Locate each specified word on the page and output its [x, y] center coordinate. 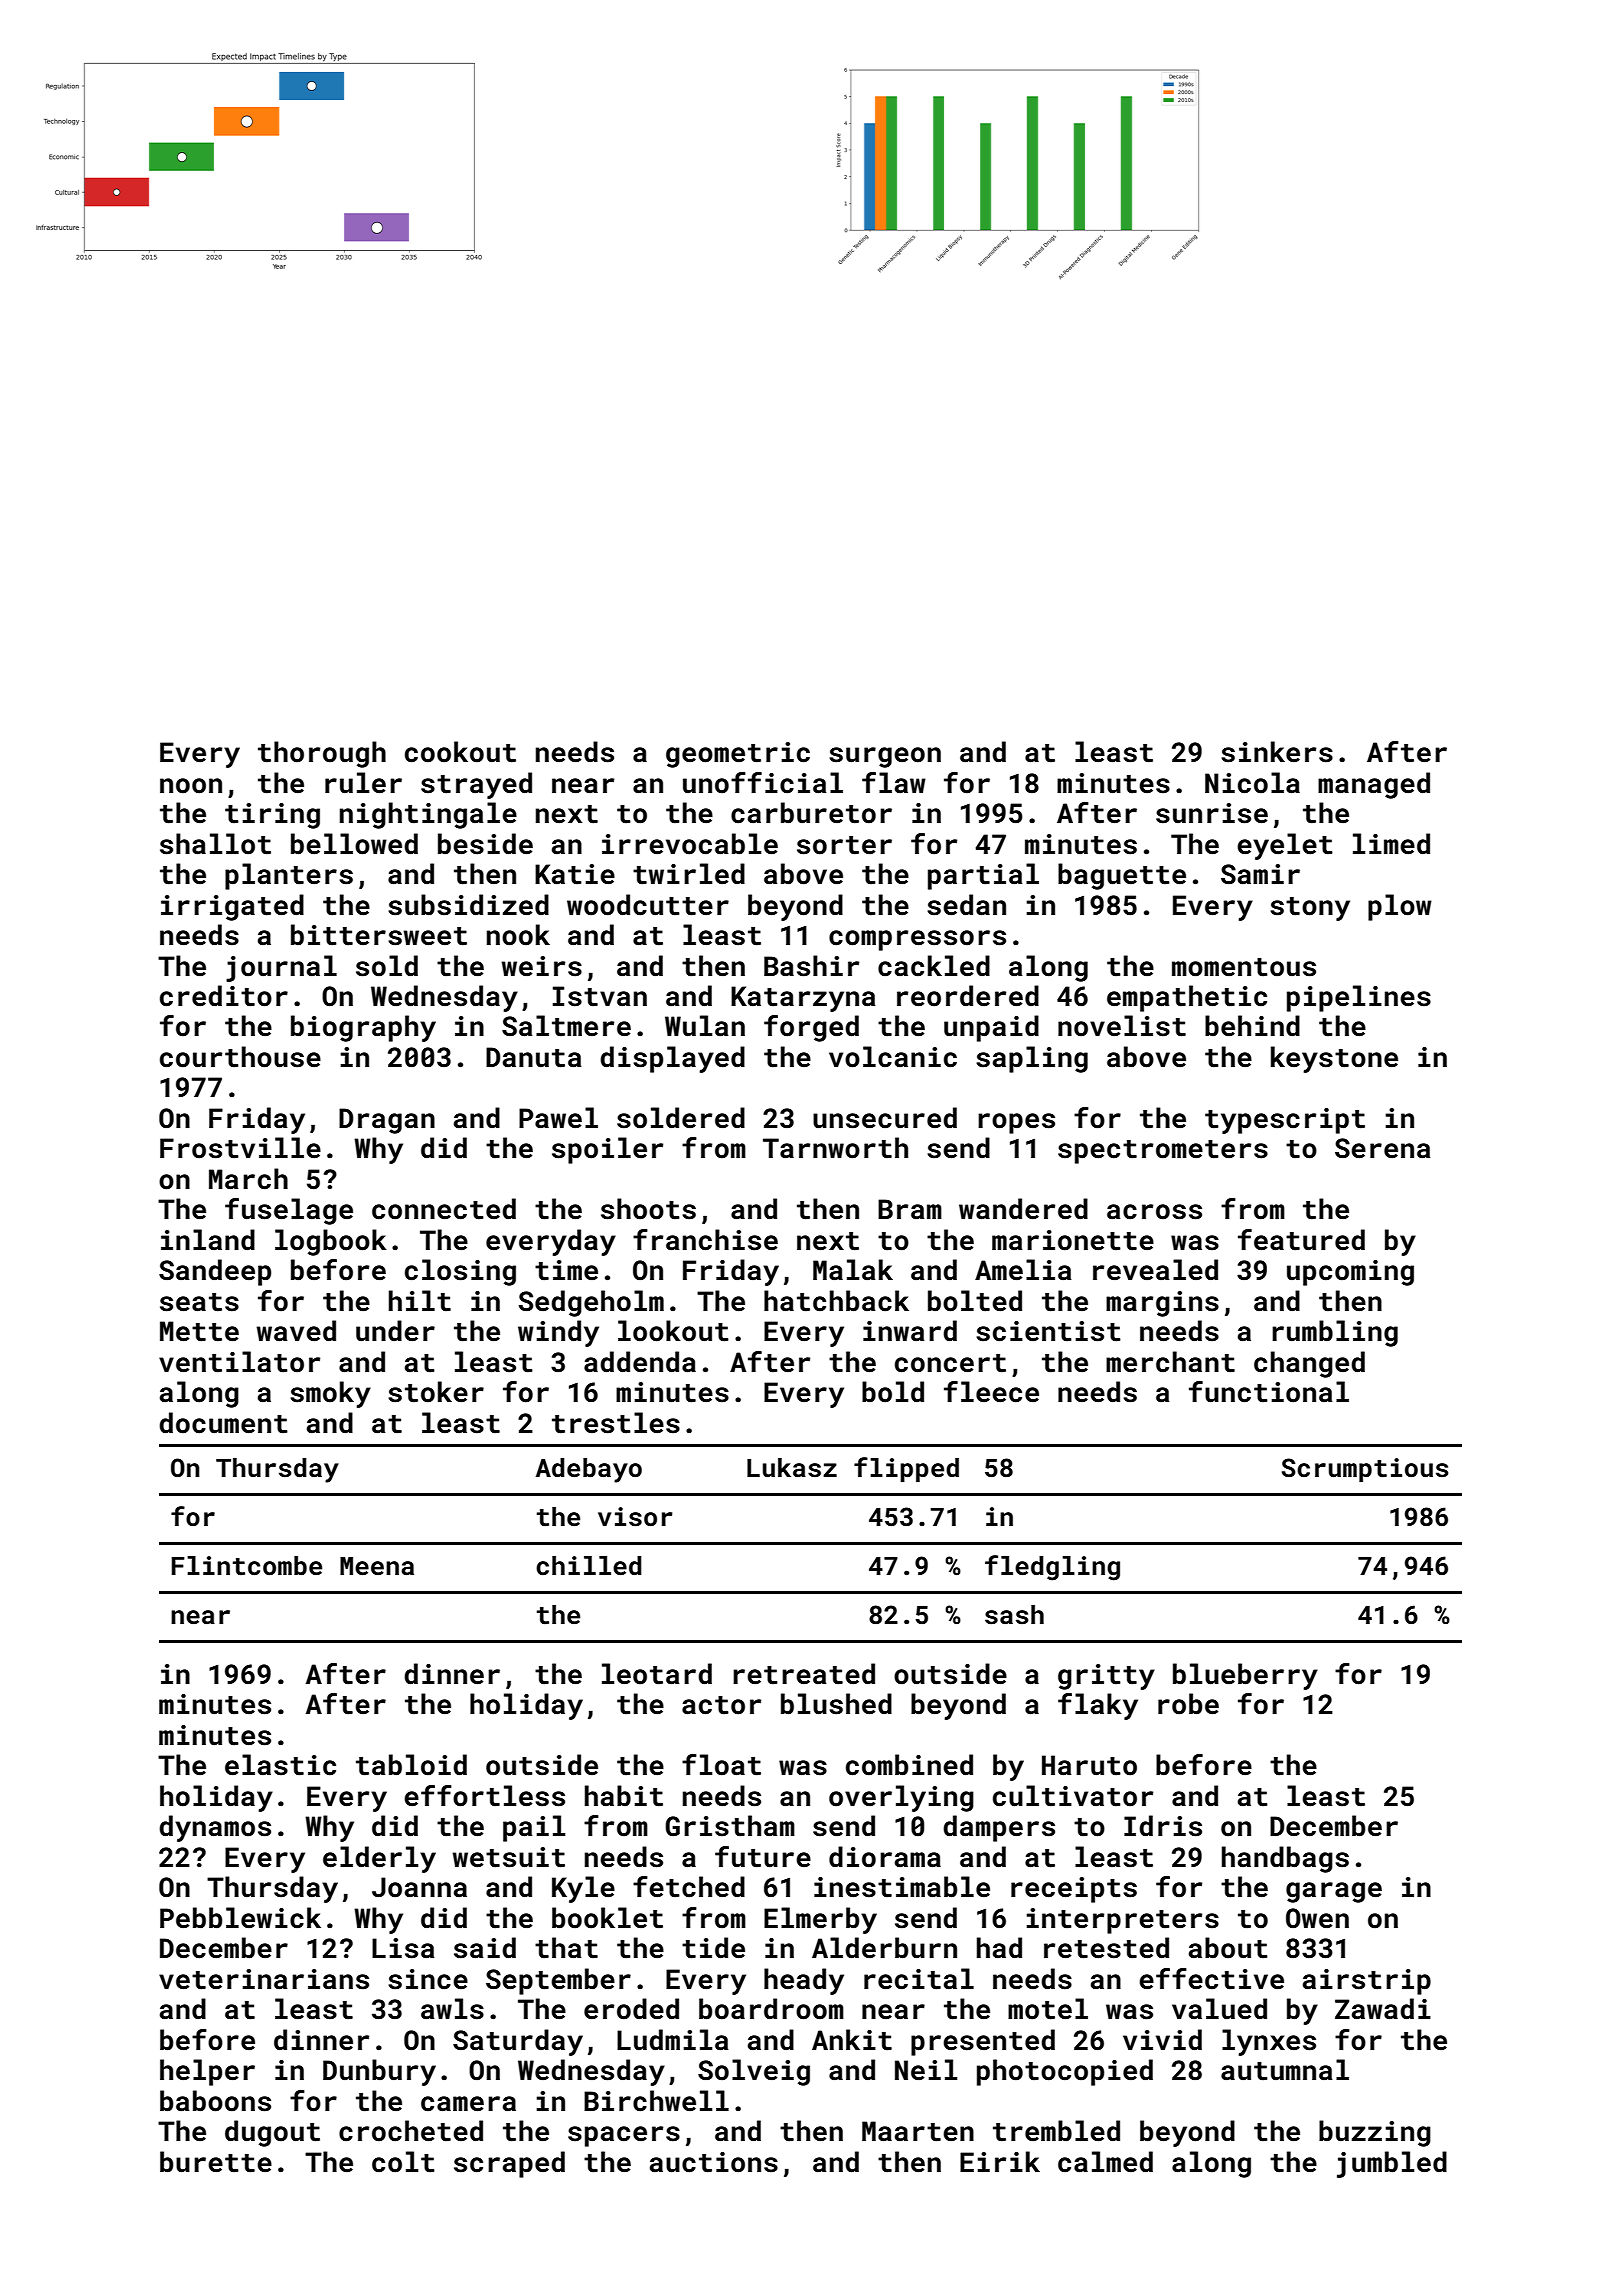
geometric [738, 755]
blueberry [1245, 1676]
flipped [906, 1469]
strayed [476, 785]
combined [909, 1765]
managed [1374, 785]
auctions [714, 2162]
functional [1269, 1392]
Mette [199, 1331]
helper [207, 2072]
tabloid [411, 1765]
